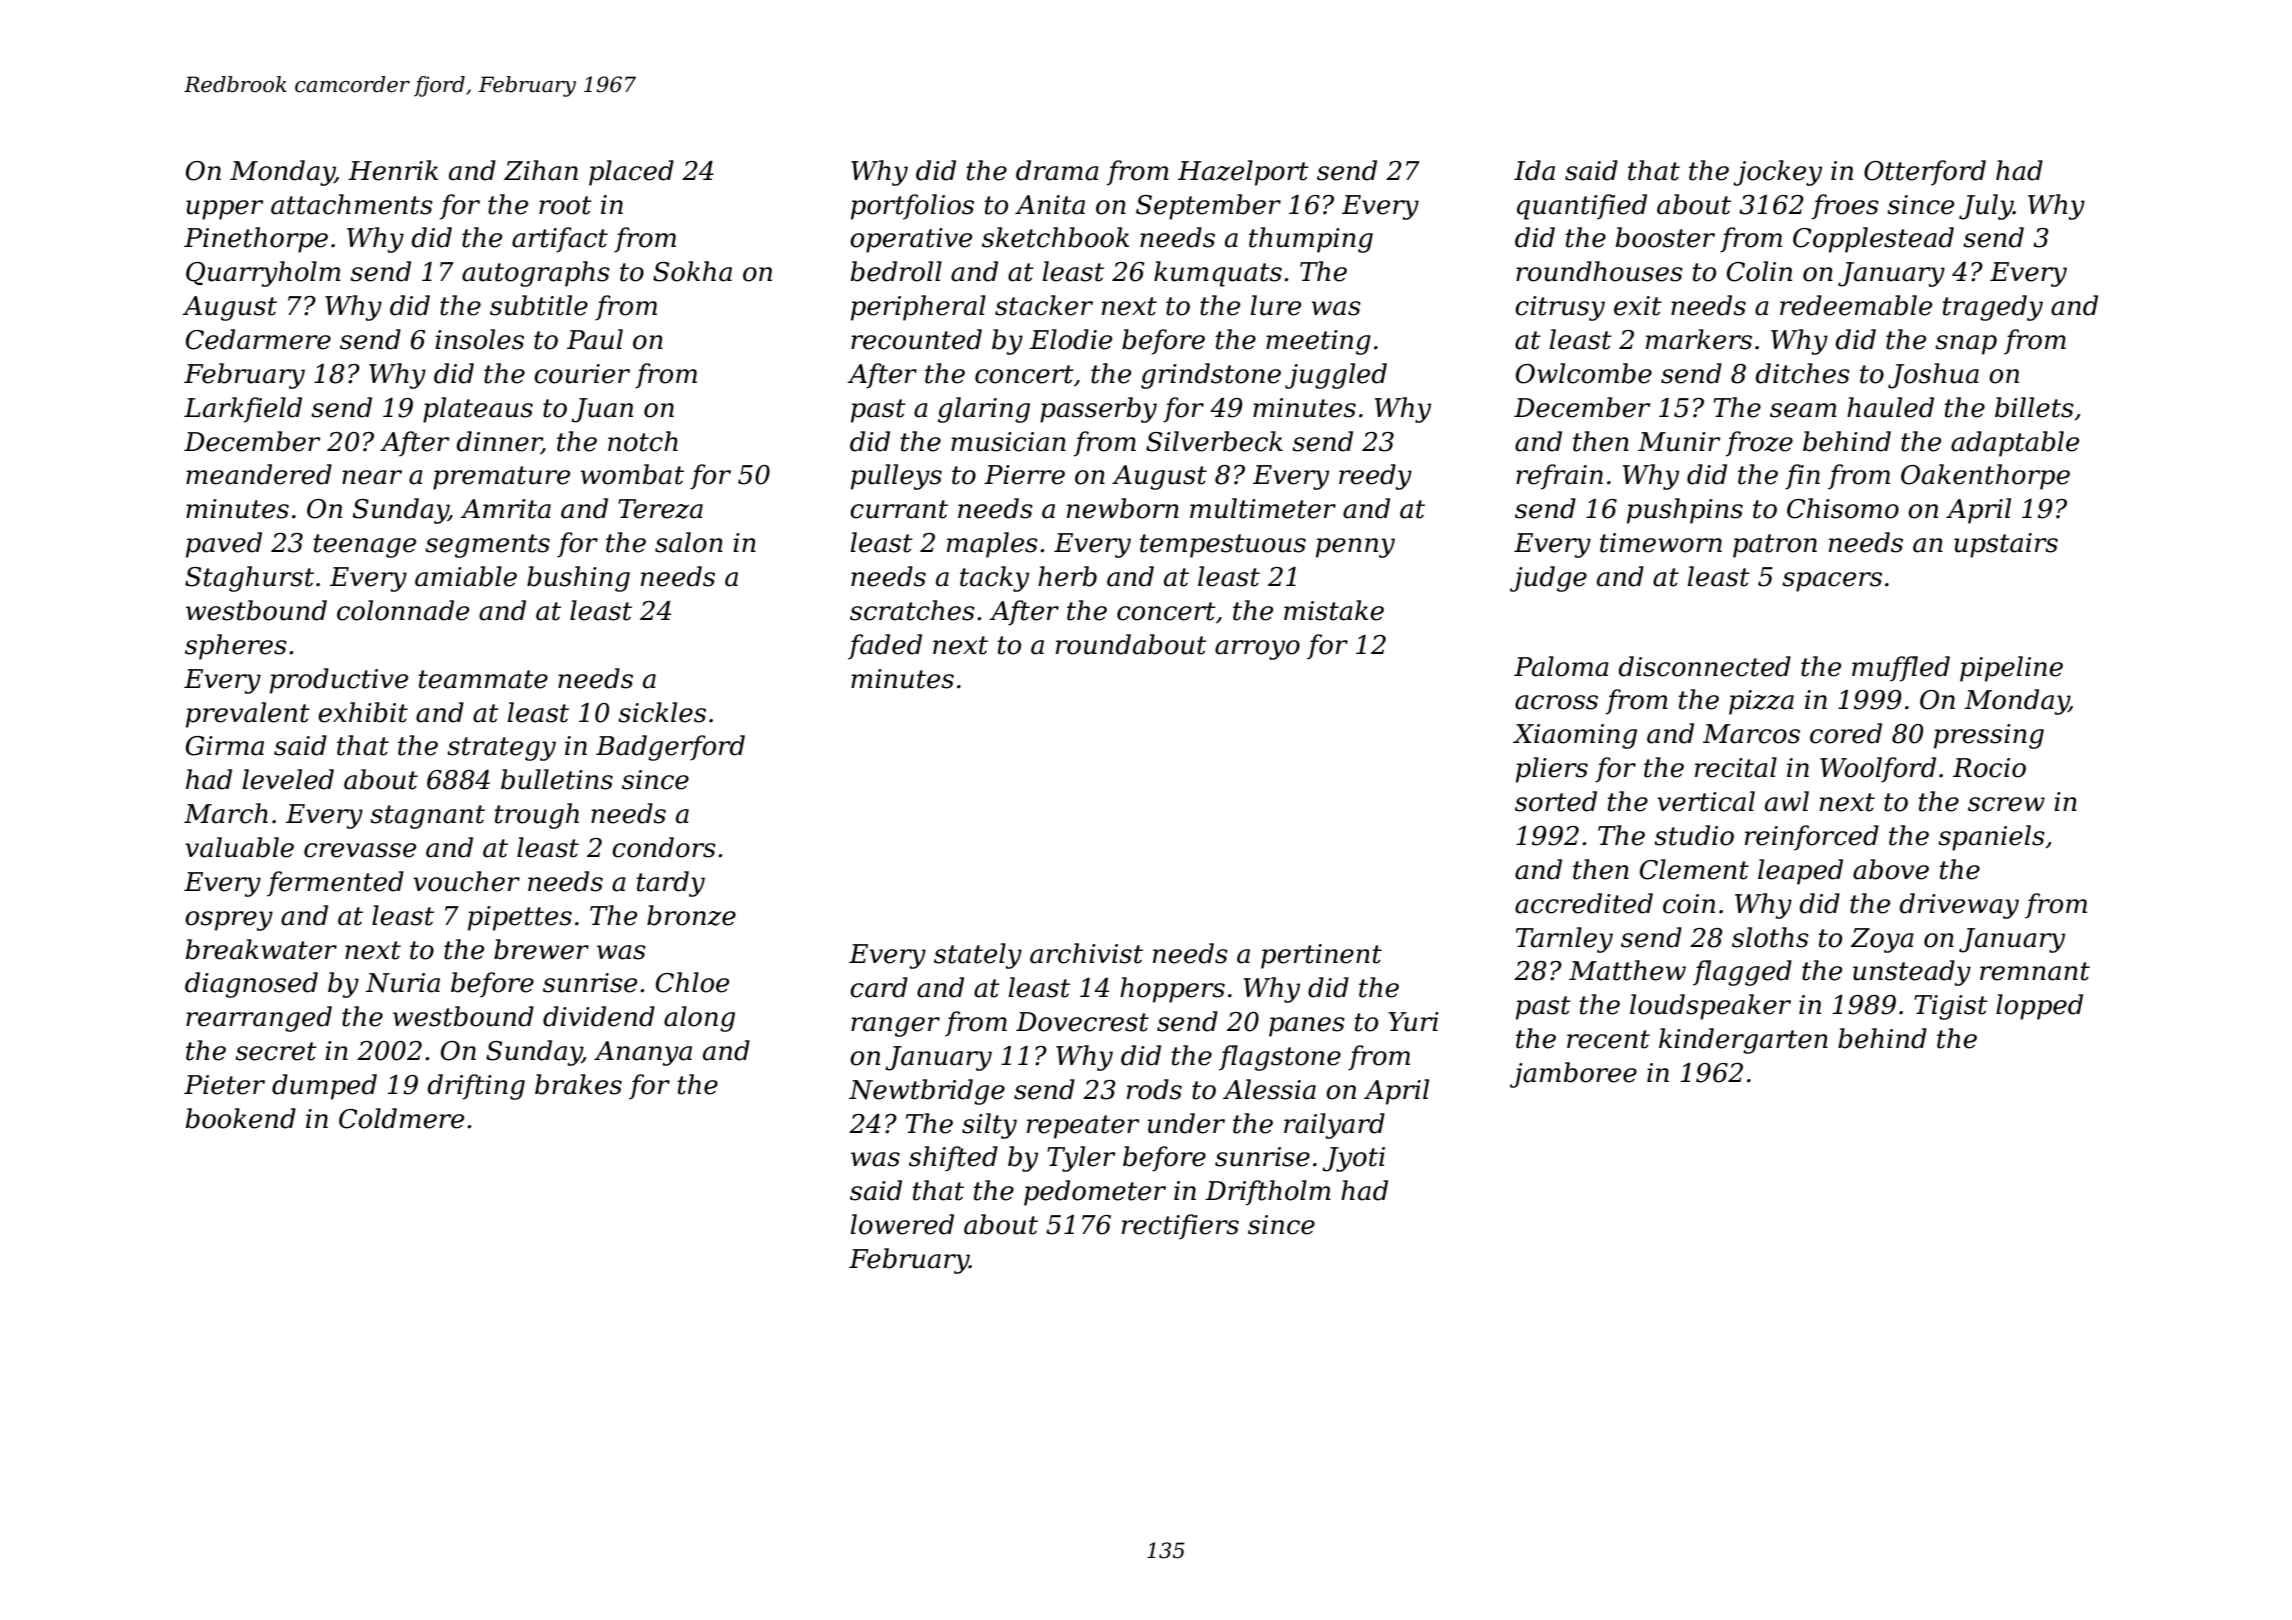 The width and height of the document is (2292, 1620). What do you see at coordinates (1845, 207) in the document?
I see `froes` at bounding box center [1845, 207].
